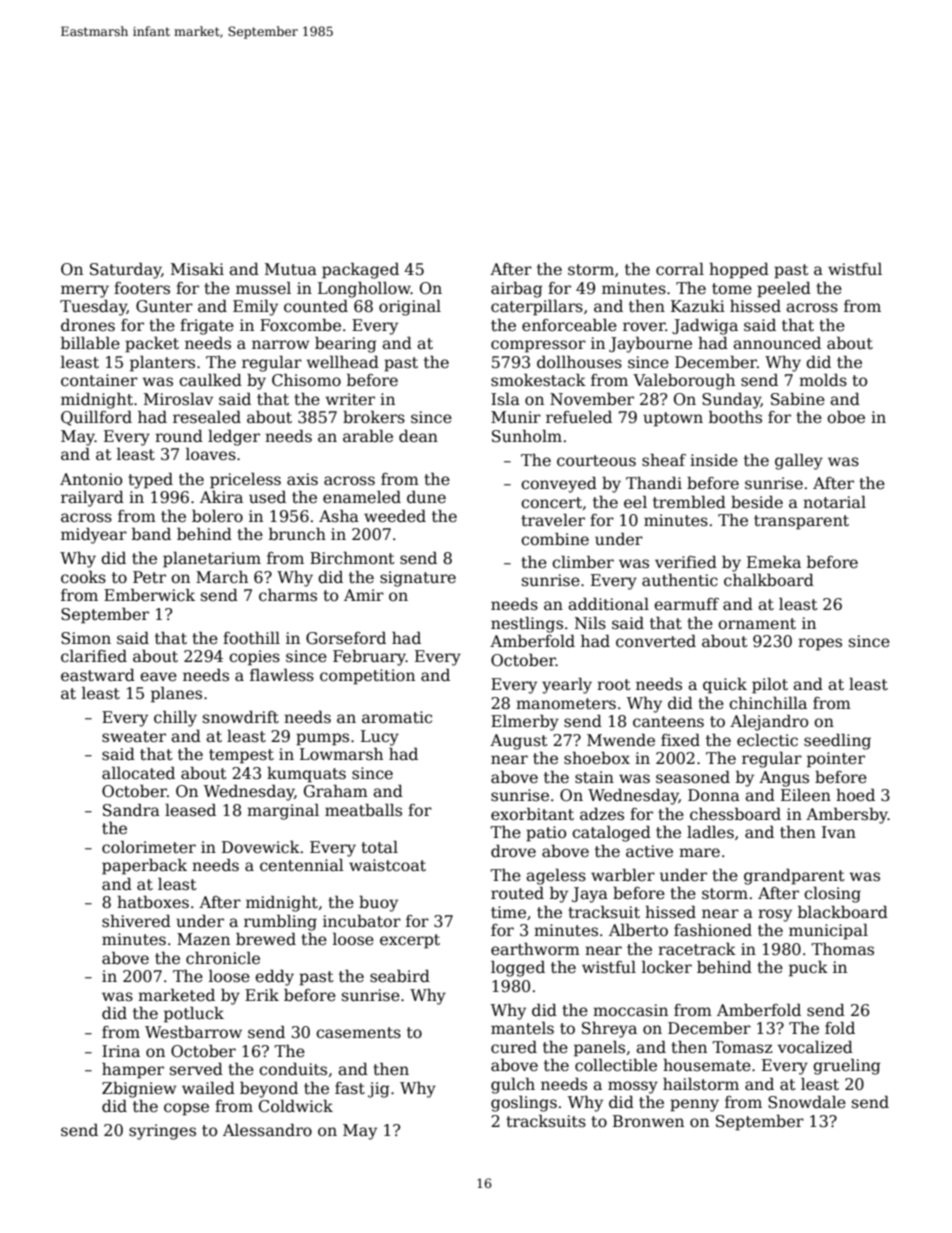 This screenshot has width=952, height=1233. Describe the element at coordinates (149, 847) in the screenshot. I see `colorimeter` at that location.
